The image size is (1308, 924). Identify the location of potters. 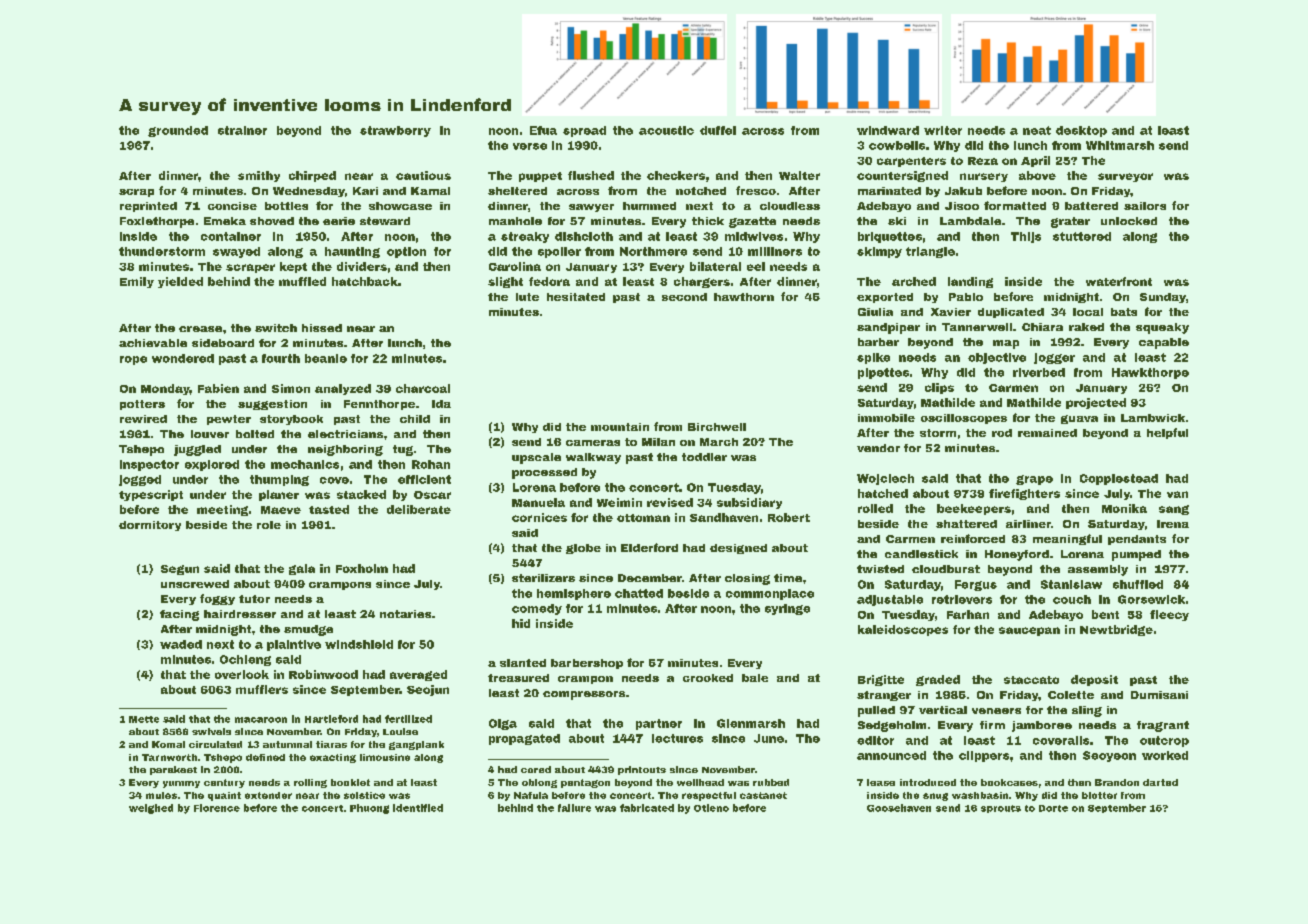
(142, 405).
